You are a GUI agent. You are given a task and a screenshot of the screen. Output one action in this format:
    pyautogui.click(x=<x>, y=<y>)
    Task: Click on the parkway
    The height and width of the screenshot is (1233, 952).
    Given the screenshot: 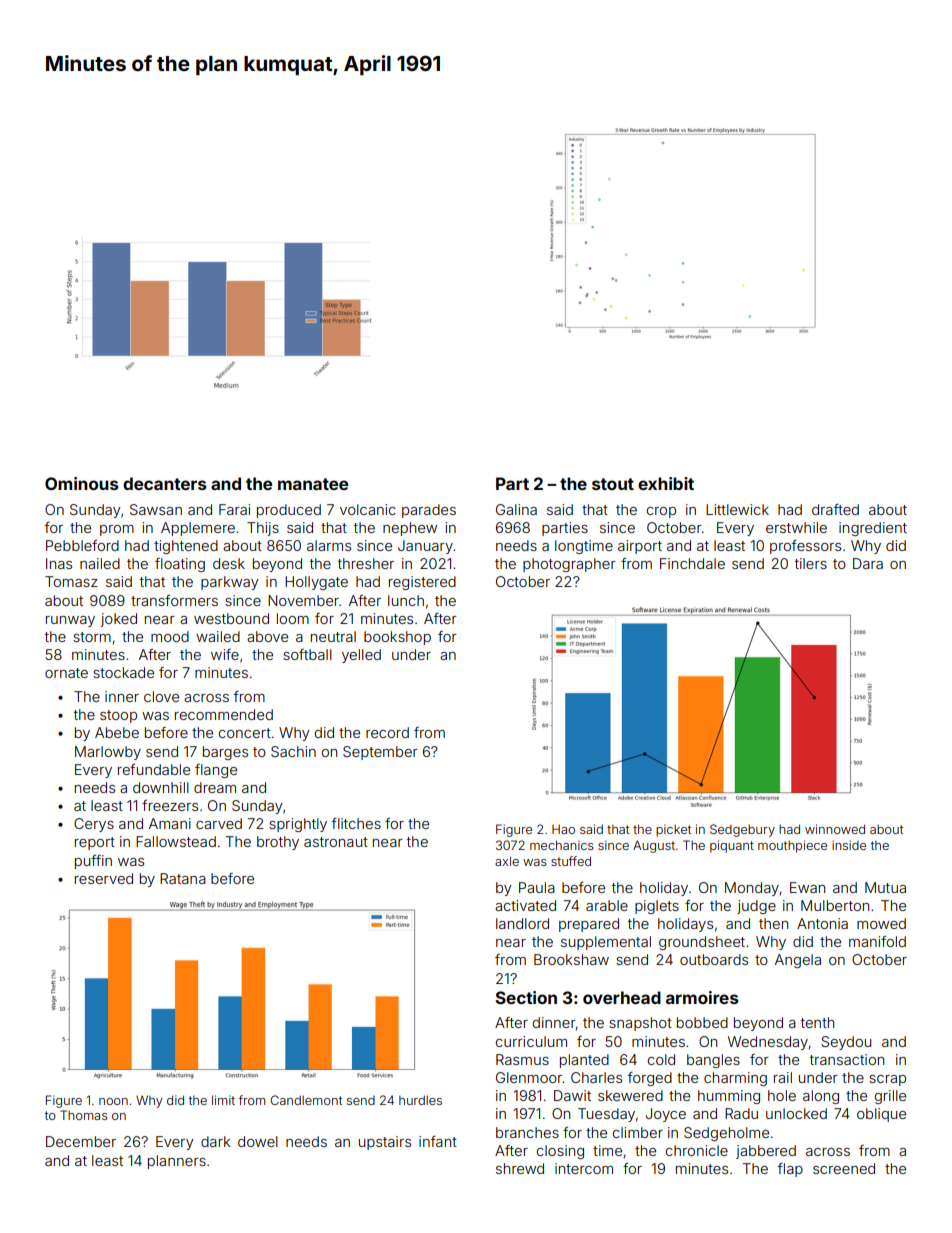 What is the action you would take?
    pyautogui.click(x=230, y=583)
